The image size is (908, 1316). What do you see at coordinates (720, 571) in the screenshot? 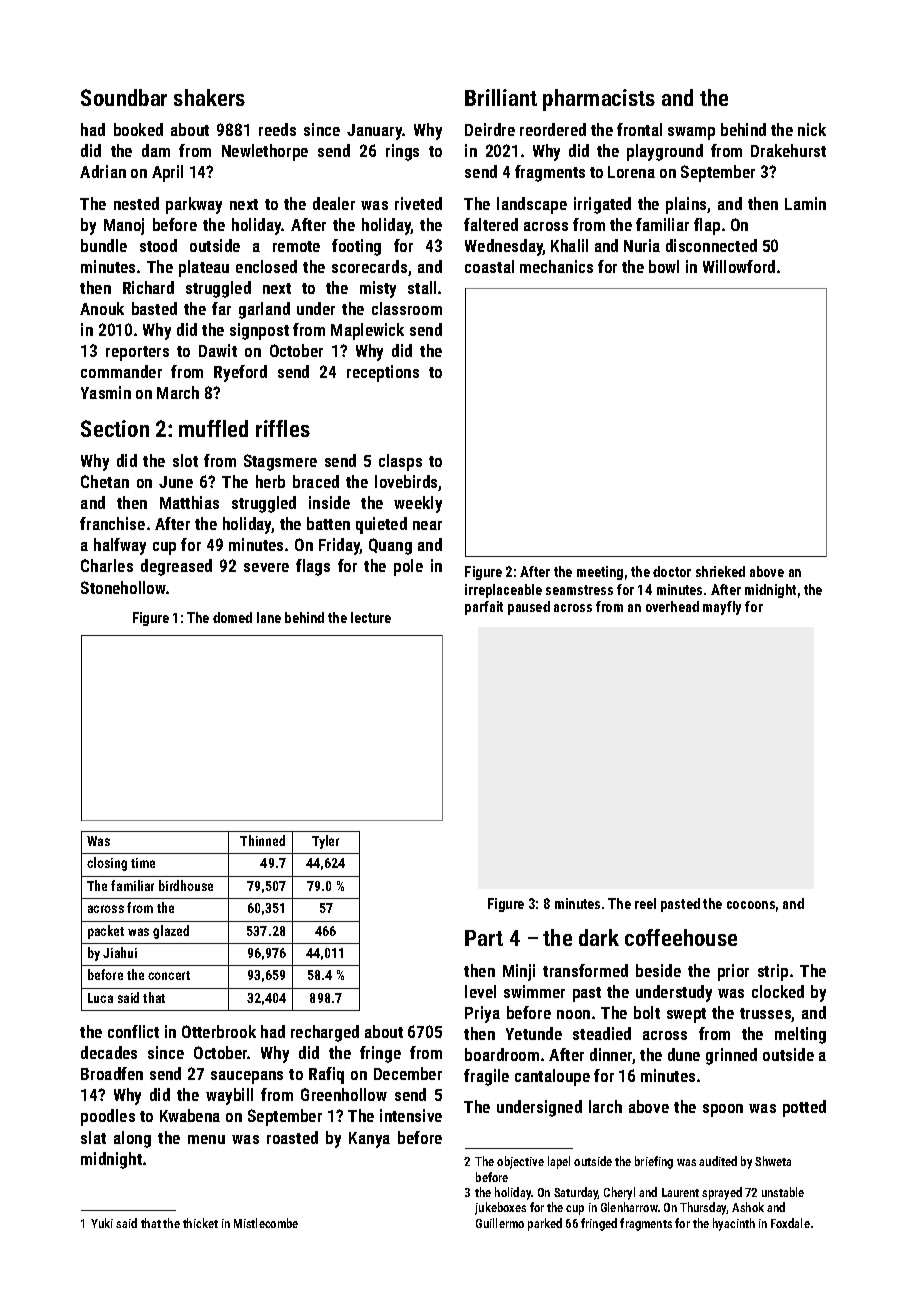
I see `shrieked` at bounding box center [720, 571].
